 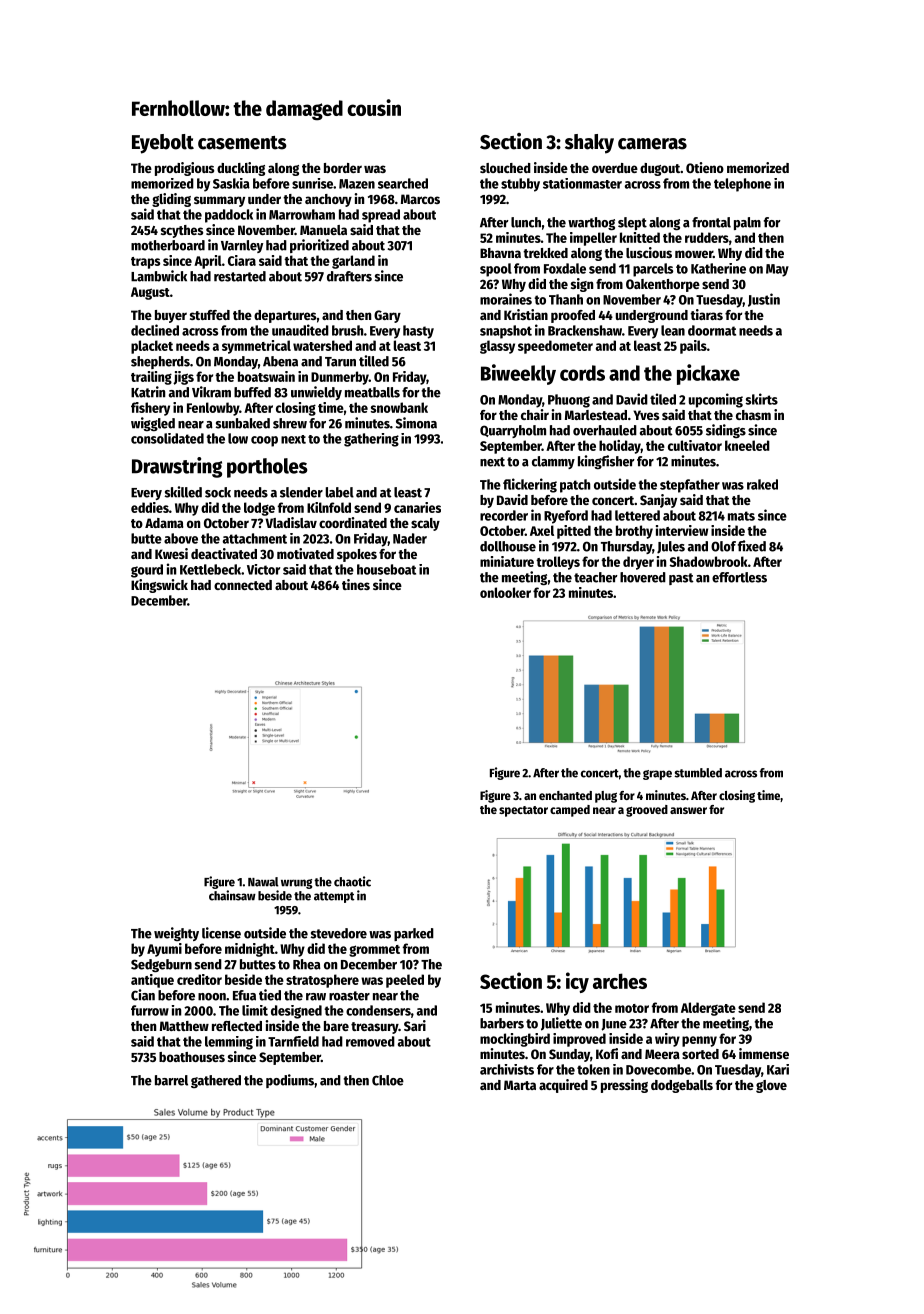 I want to click on spectator, so click(x=523, y=811).
